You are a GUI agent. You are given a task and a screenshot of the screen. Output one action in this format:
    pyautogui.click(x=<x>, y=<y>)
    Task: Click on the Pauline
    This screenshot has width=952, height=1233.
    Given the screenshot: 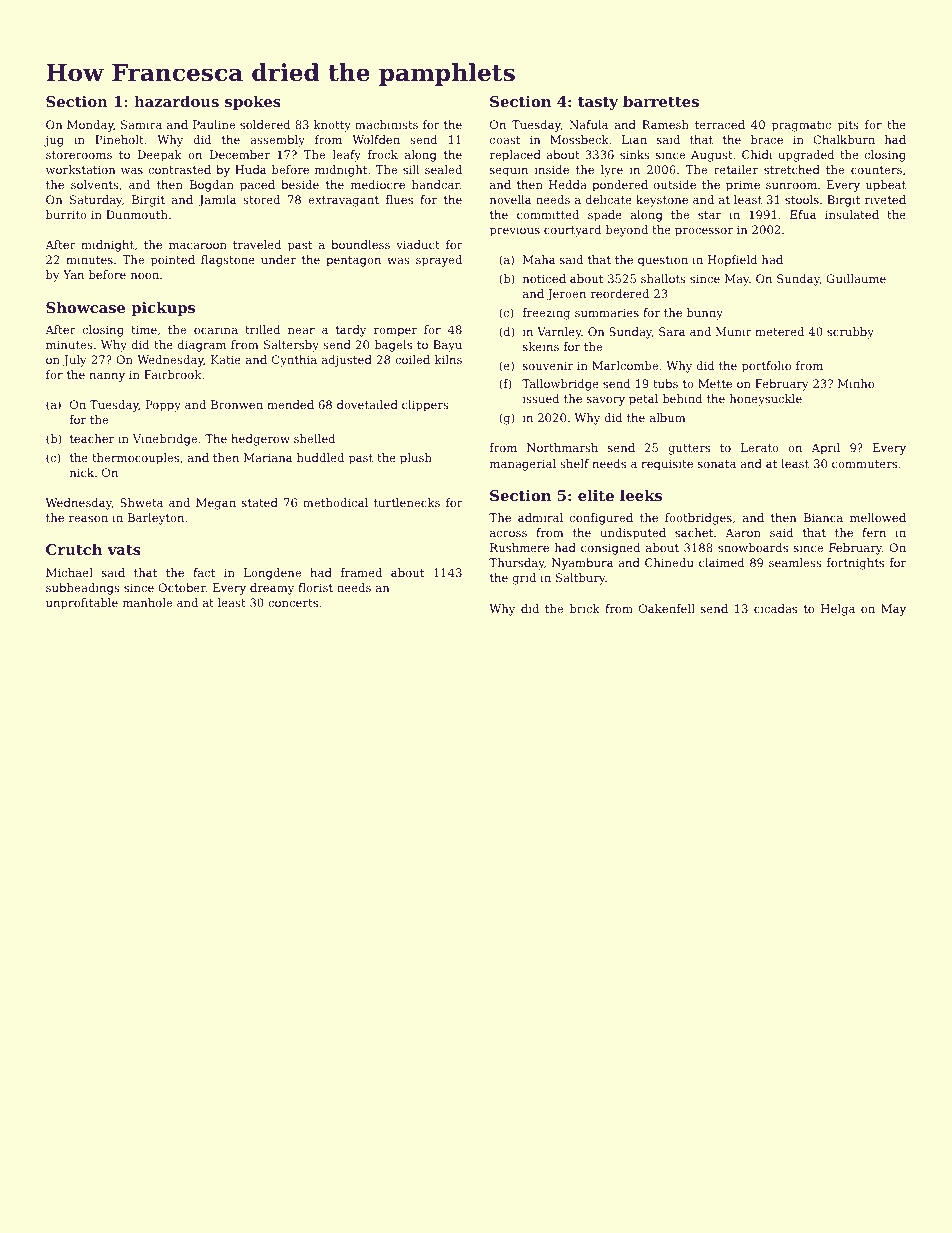 What is the action you would take?
    pyautogui.click(x=214, y=124)
